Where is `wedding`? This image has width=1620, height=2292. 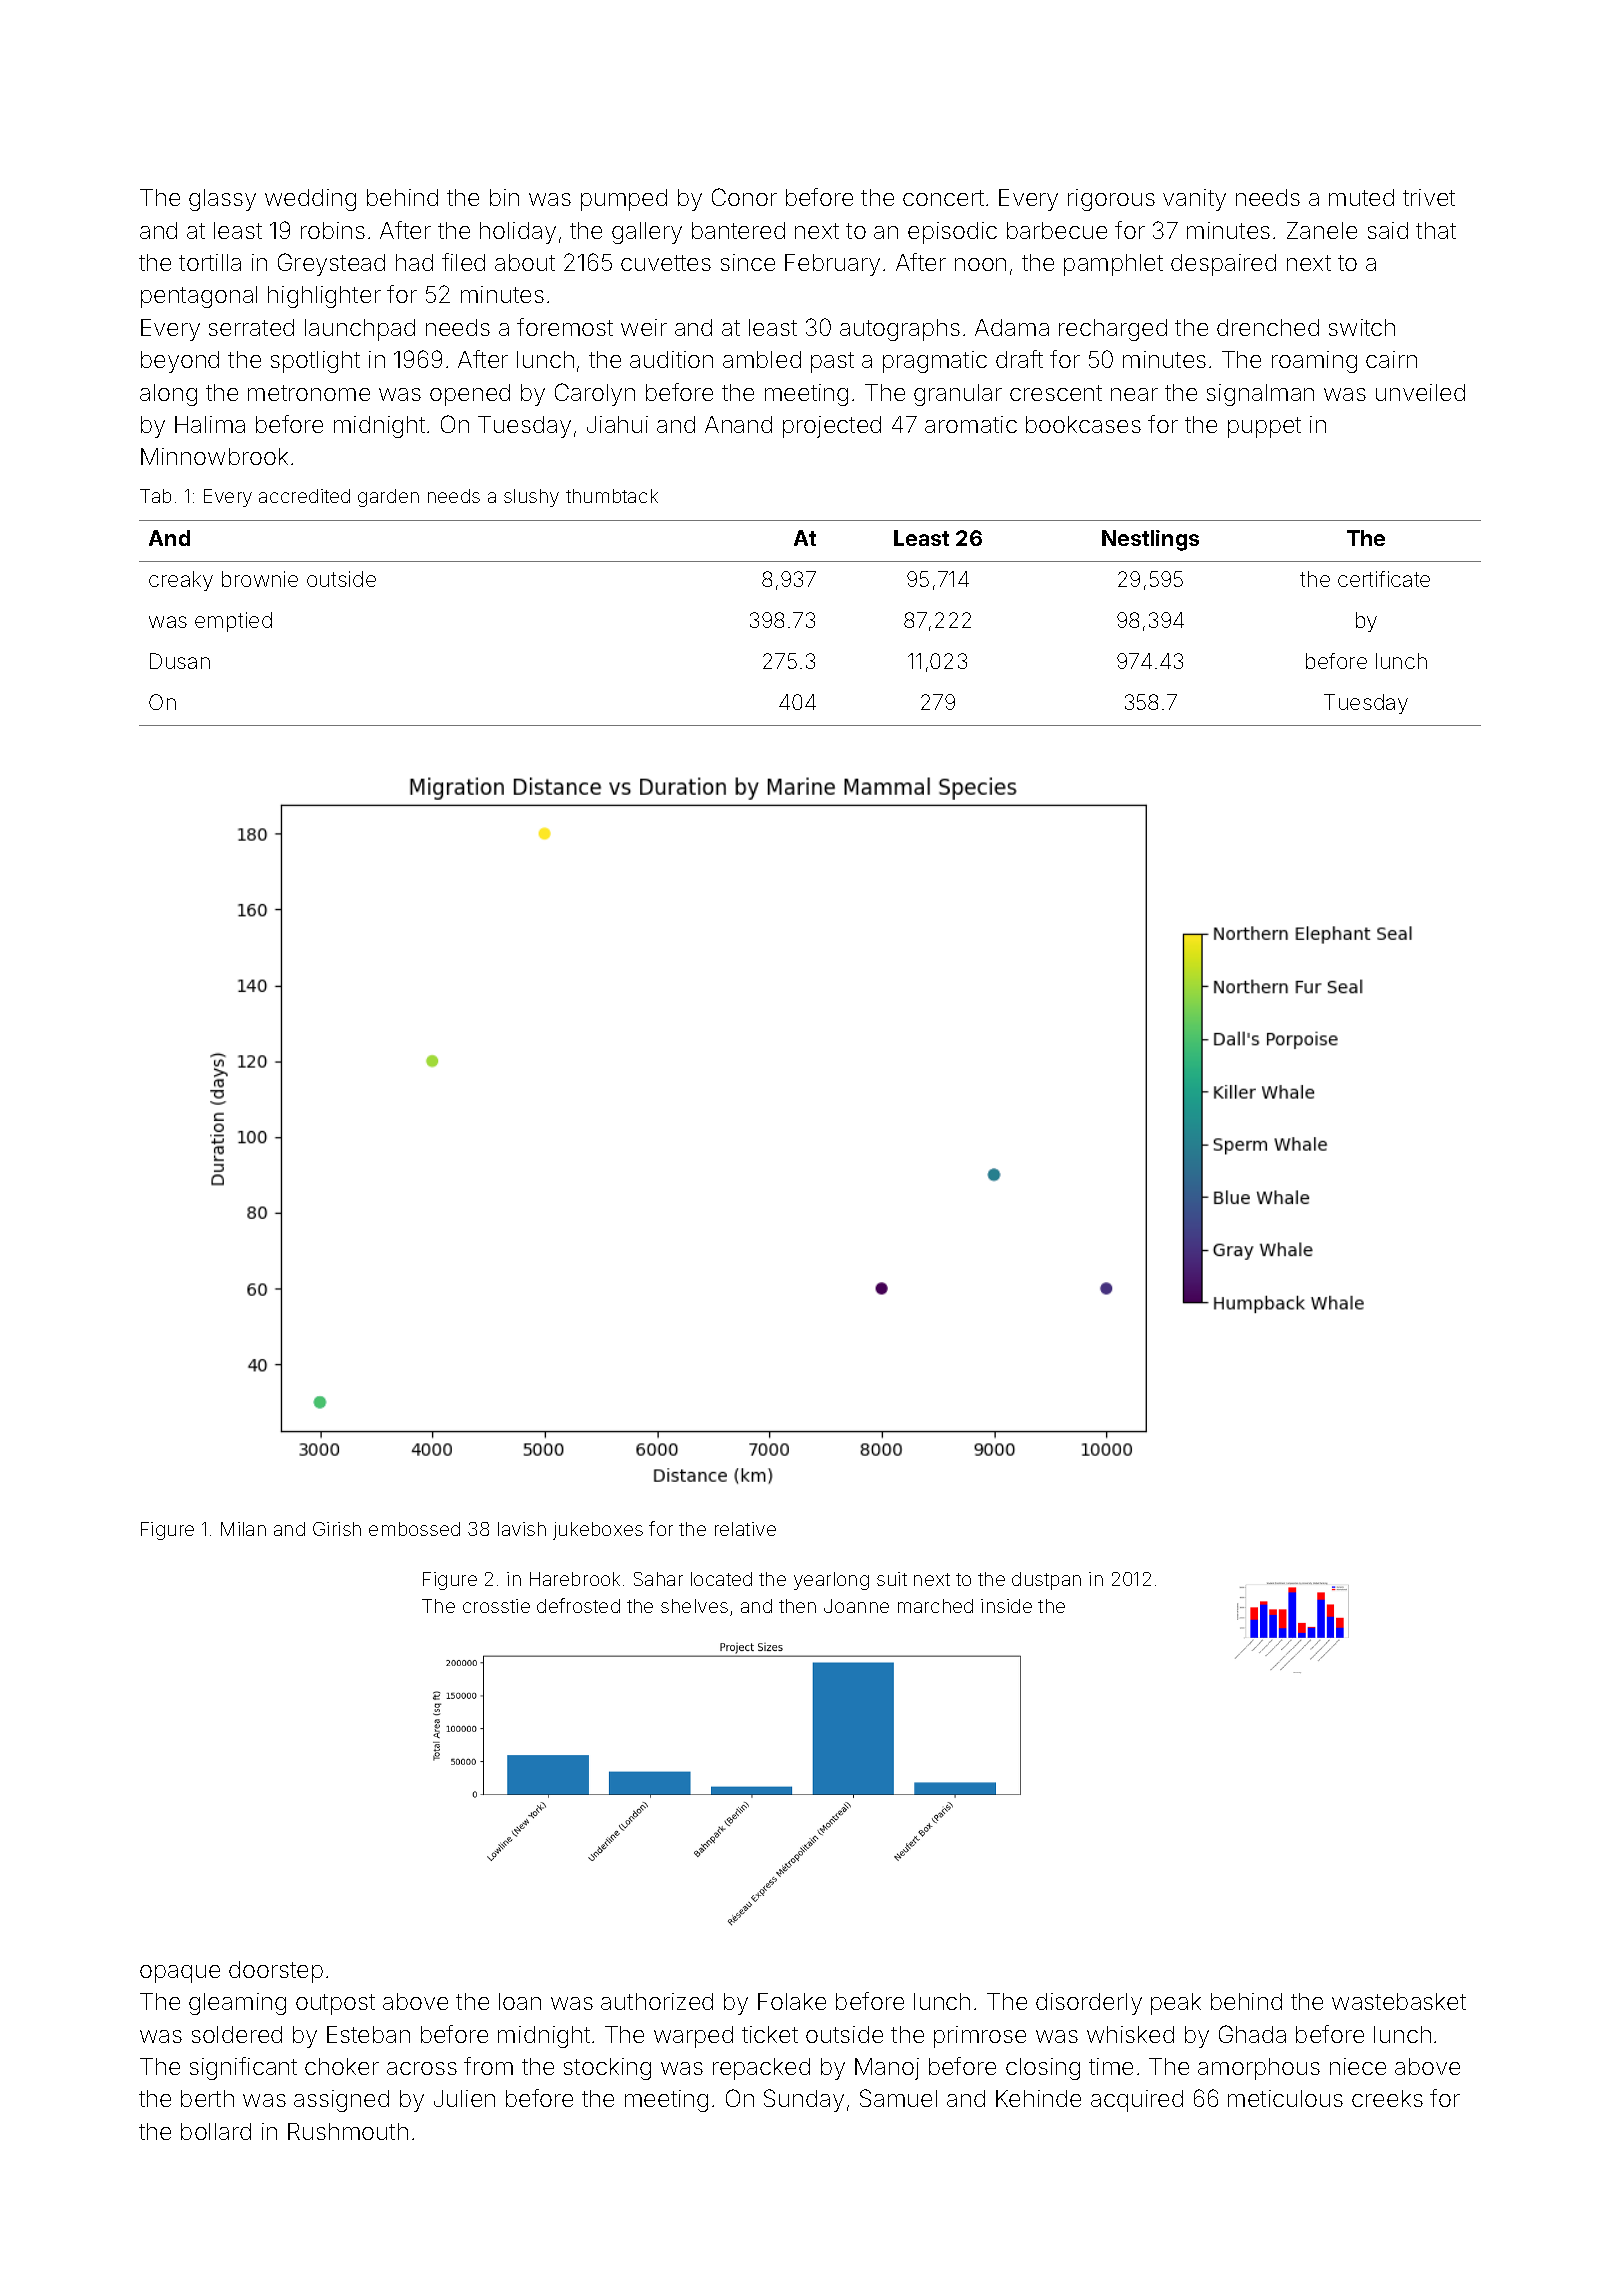 wedding is located at coordinates (310, 200).
